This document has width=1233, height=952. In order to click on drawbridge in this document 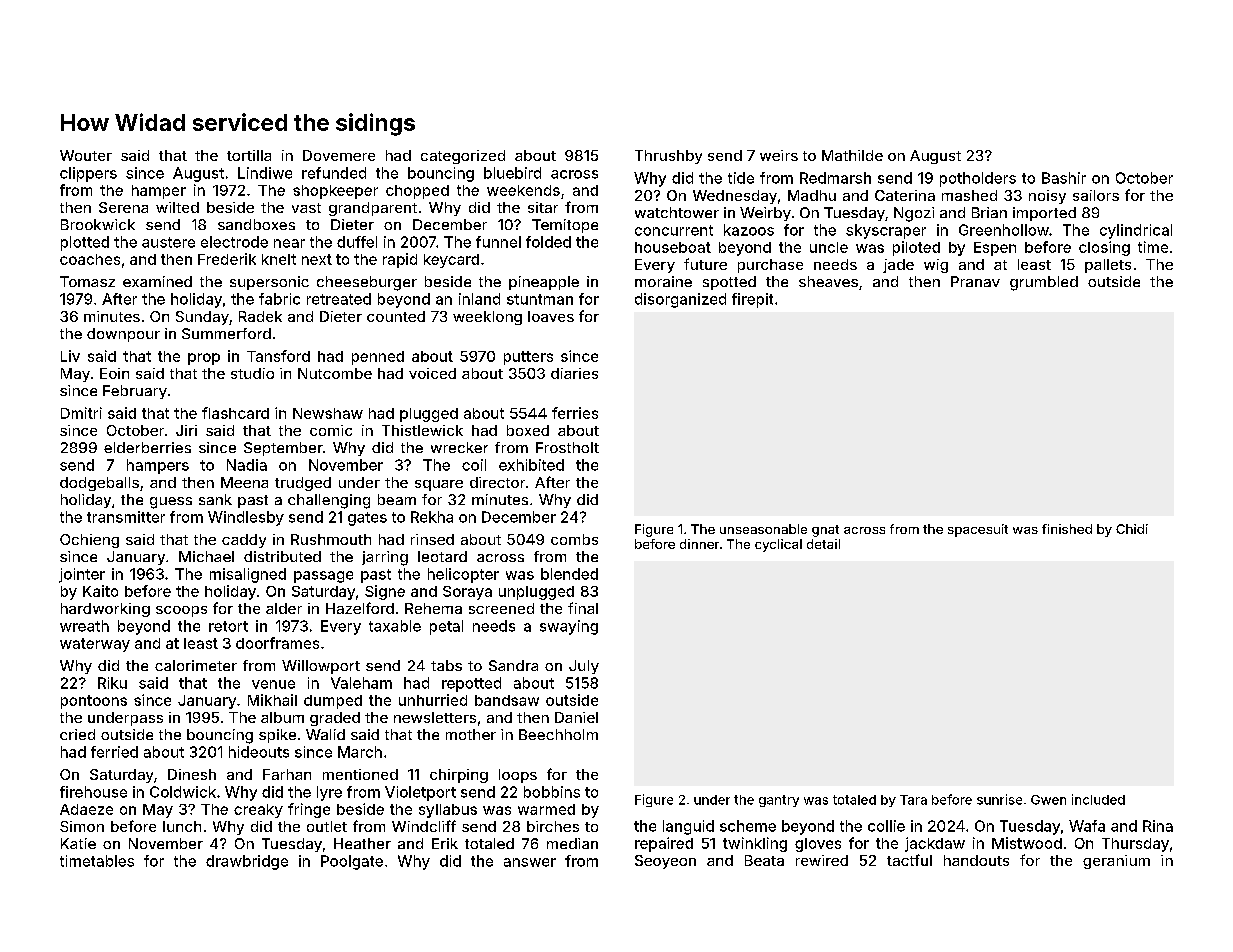, I will do `click(247, 862)`.
